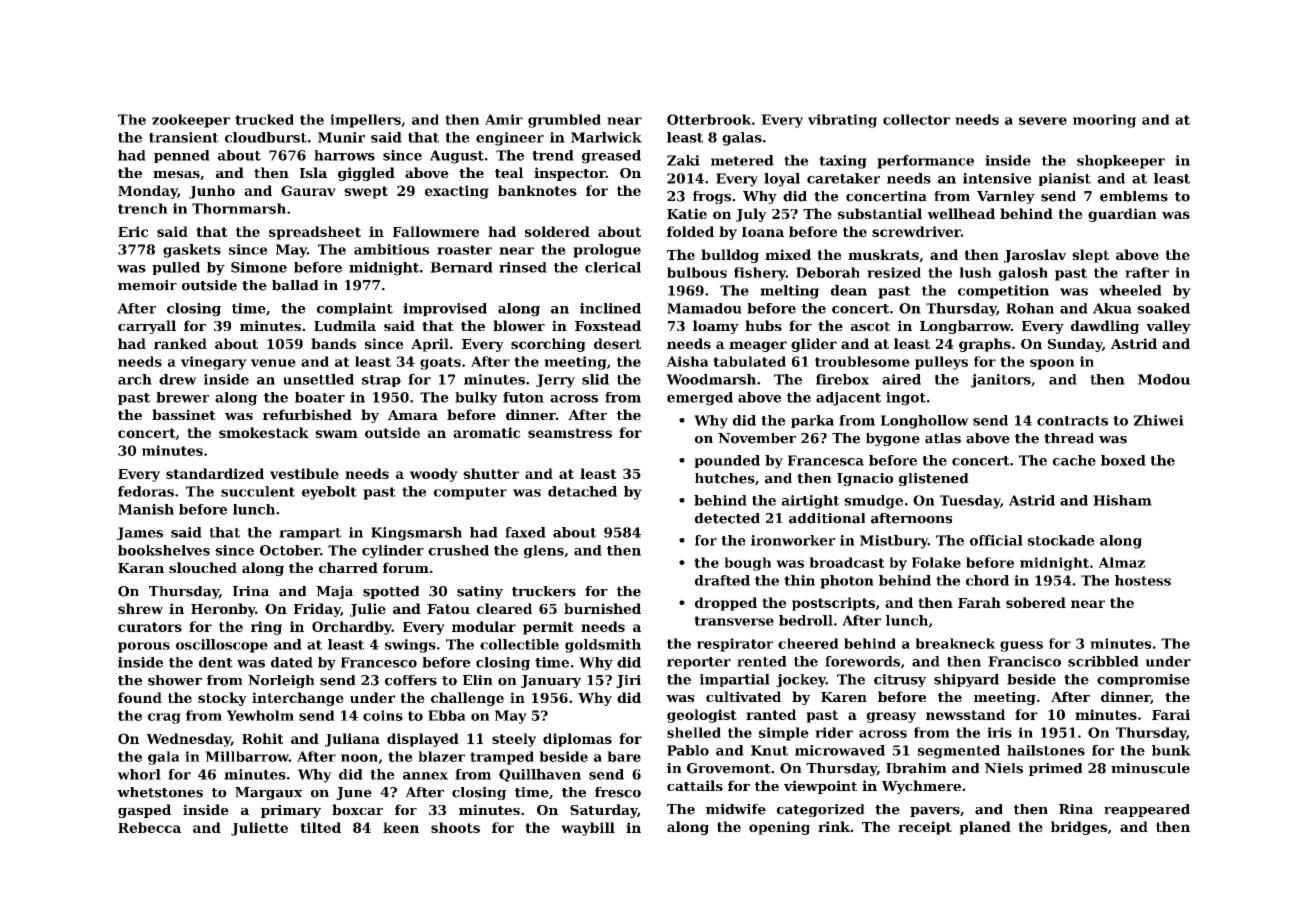 This document has width=1308, height=924. What do you see at coordinates (548, 345) in the document?
I see `scorching` at bounding box center [548, 345].
